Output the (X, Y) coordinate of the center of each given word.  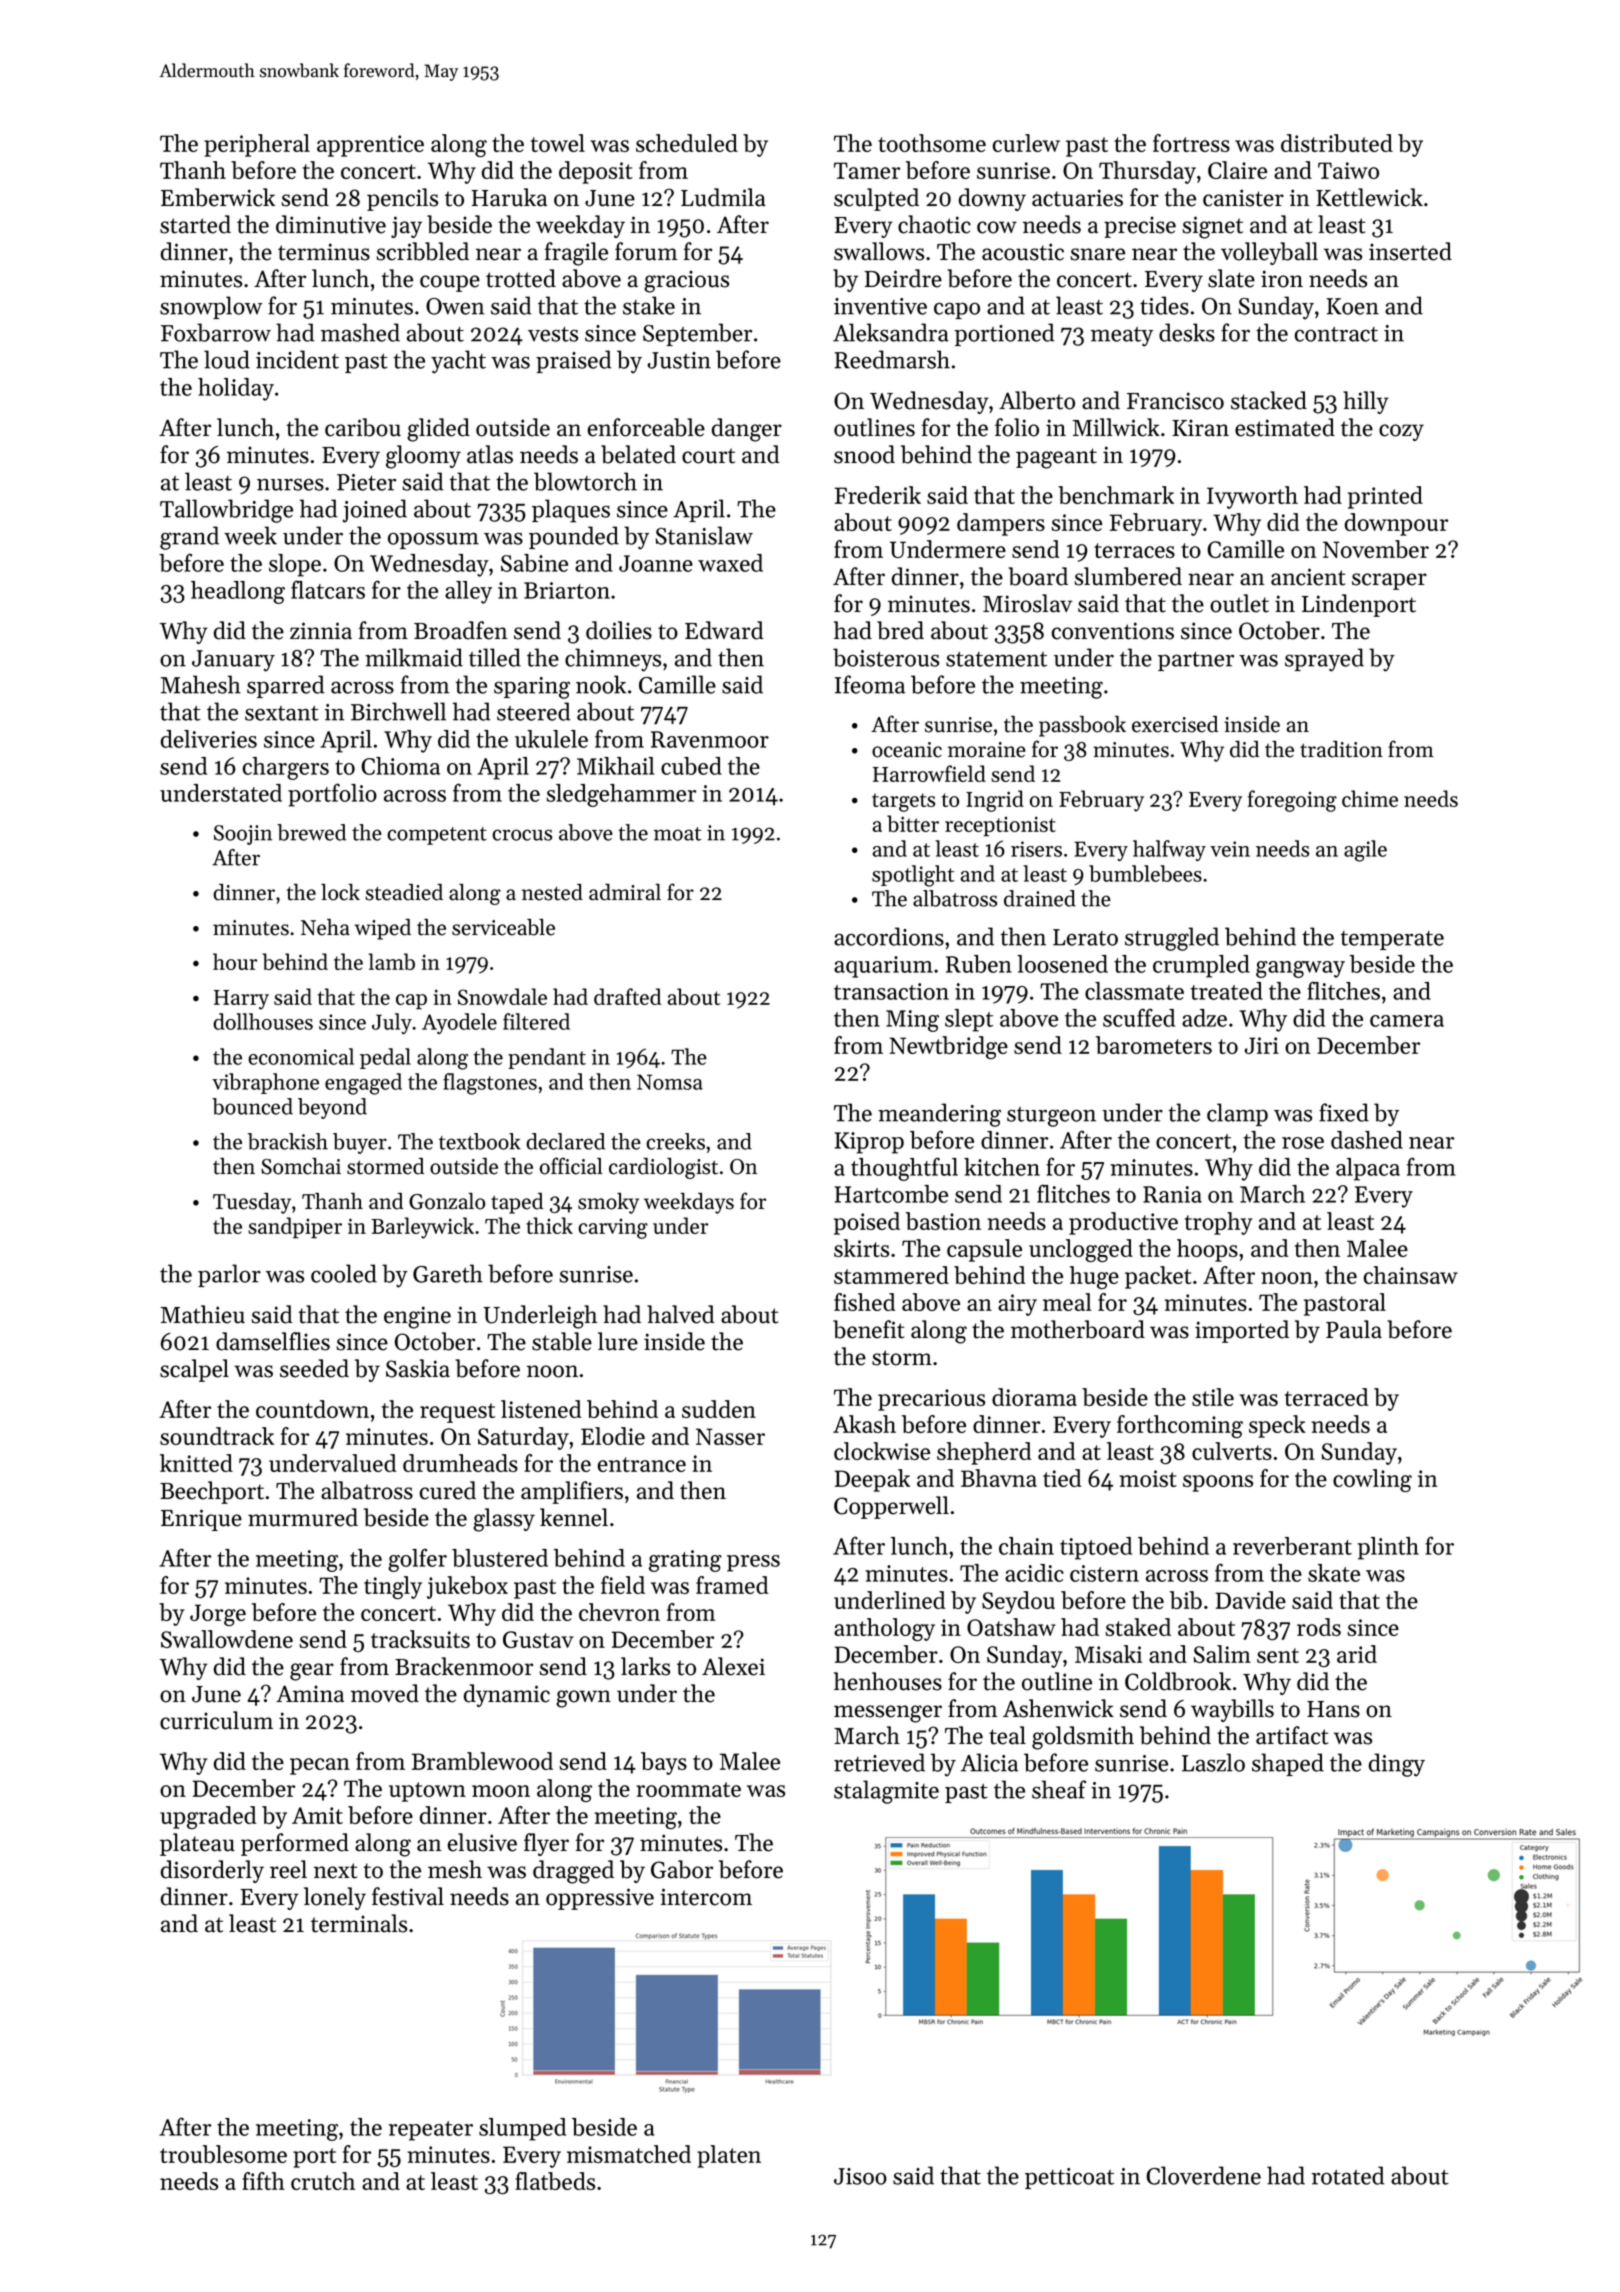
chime (1370, 798)
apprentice (370, 146)
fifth (263, 2181)
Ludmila (723, 197)
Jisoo (860, 2176)
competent (437, 836)
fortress (1191, 143)
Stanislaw (704, 535)
